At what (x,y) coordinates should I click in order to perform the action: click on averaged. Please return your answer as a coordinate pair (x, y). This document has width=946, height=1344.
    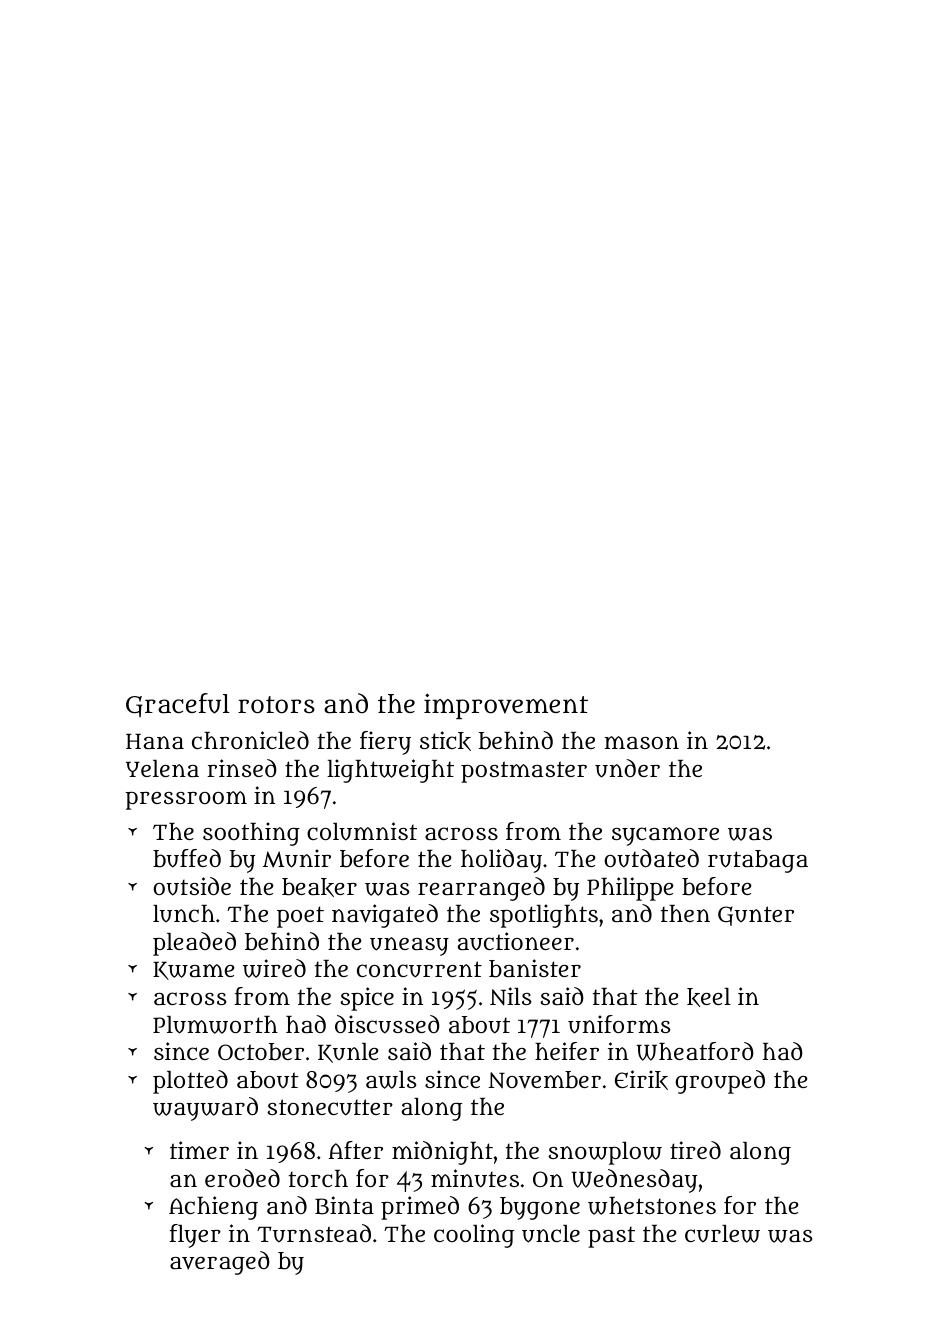
    Looking at the image, I should click on (219, 1263).
